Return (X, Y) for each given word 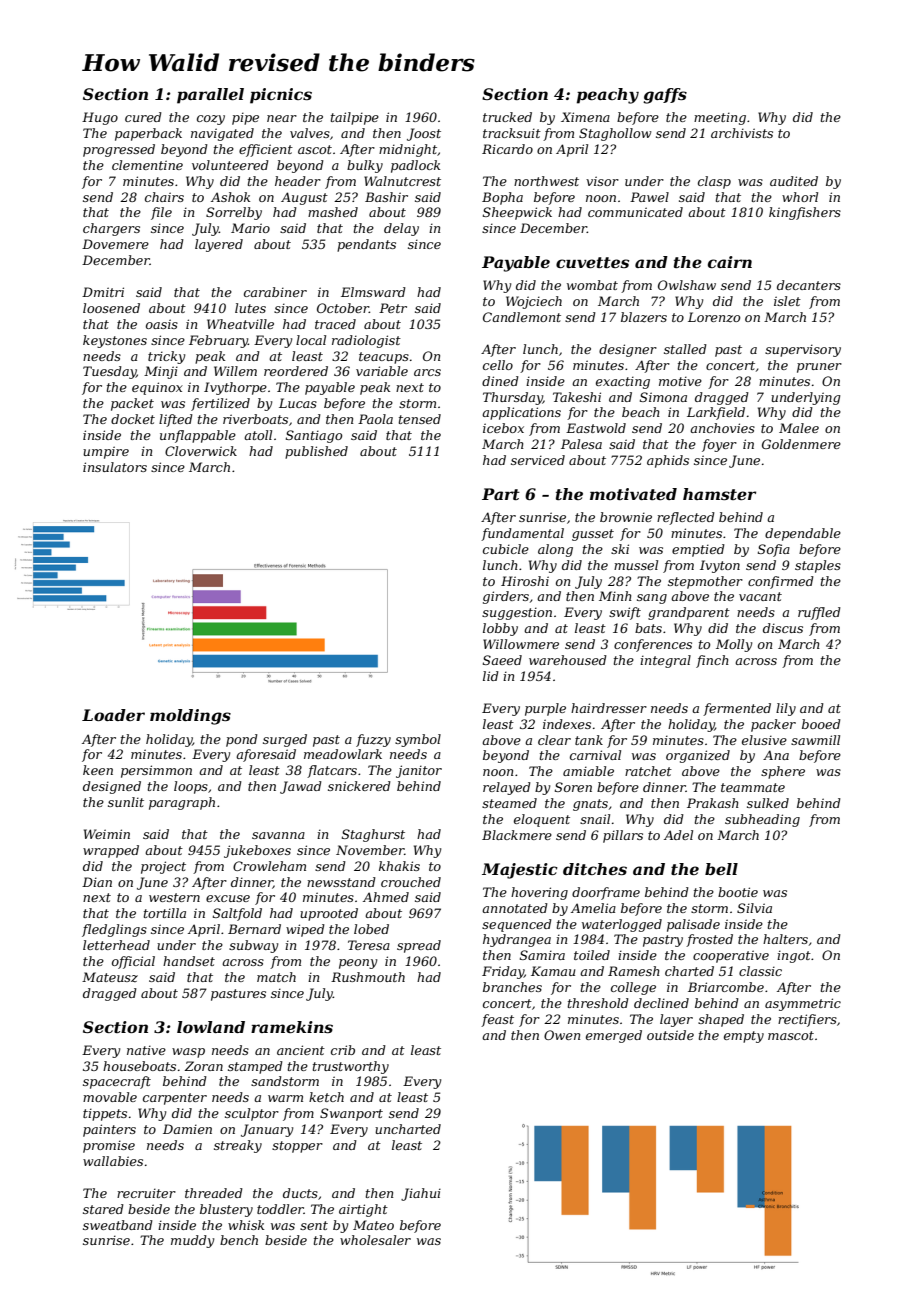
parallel (210, 96)
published (316, 452)
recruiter (146, 1193)
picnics (281, 96)
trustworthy (351, 1067)
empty (744, 1037)
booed (821, 724)
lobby (500, 629)
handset (189, 961)
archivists (742, 133)
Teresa (369, 945)
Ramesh (634, 971)
